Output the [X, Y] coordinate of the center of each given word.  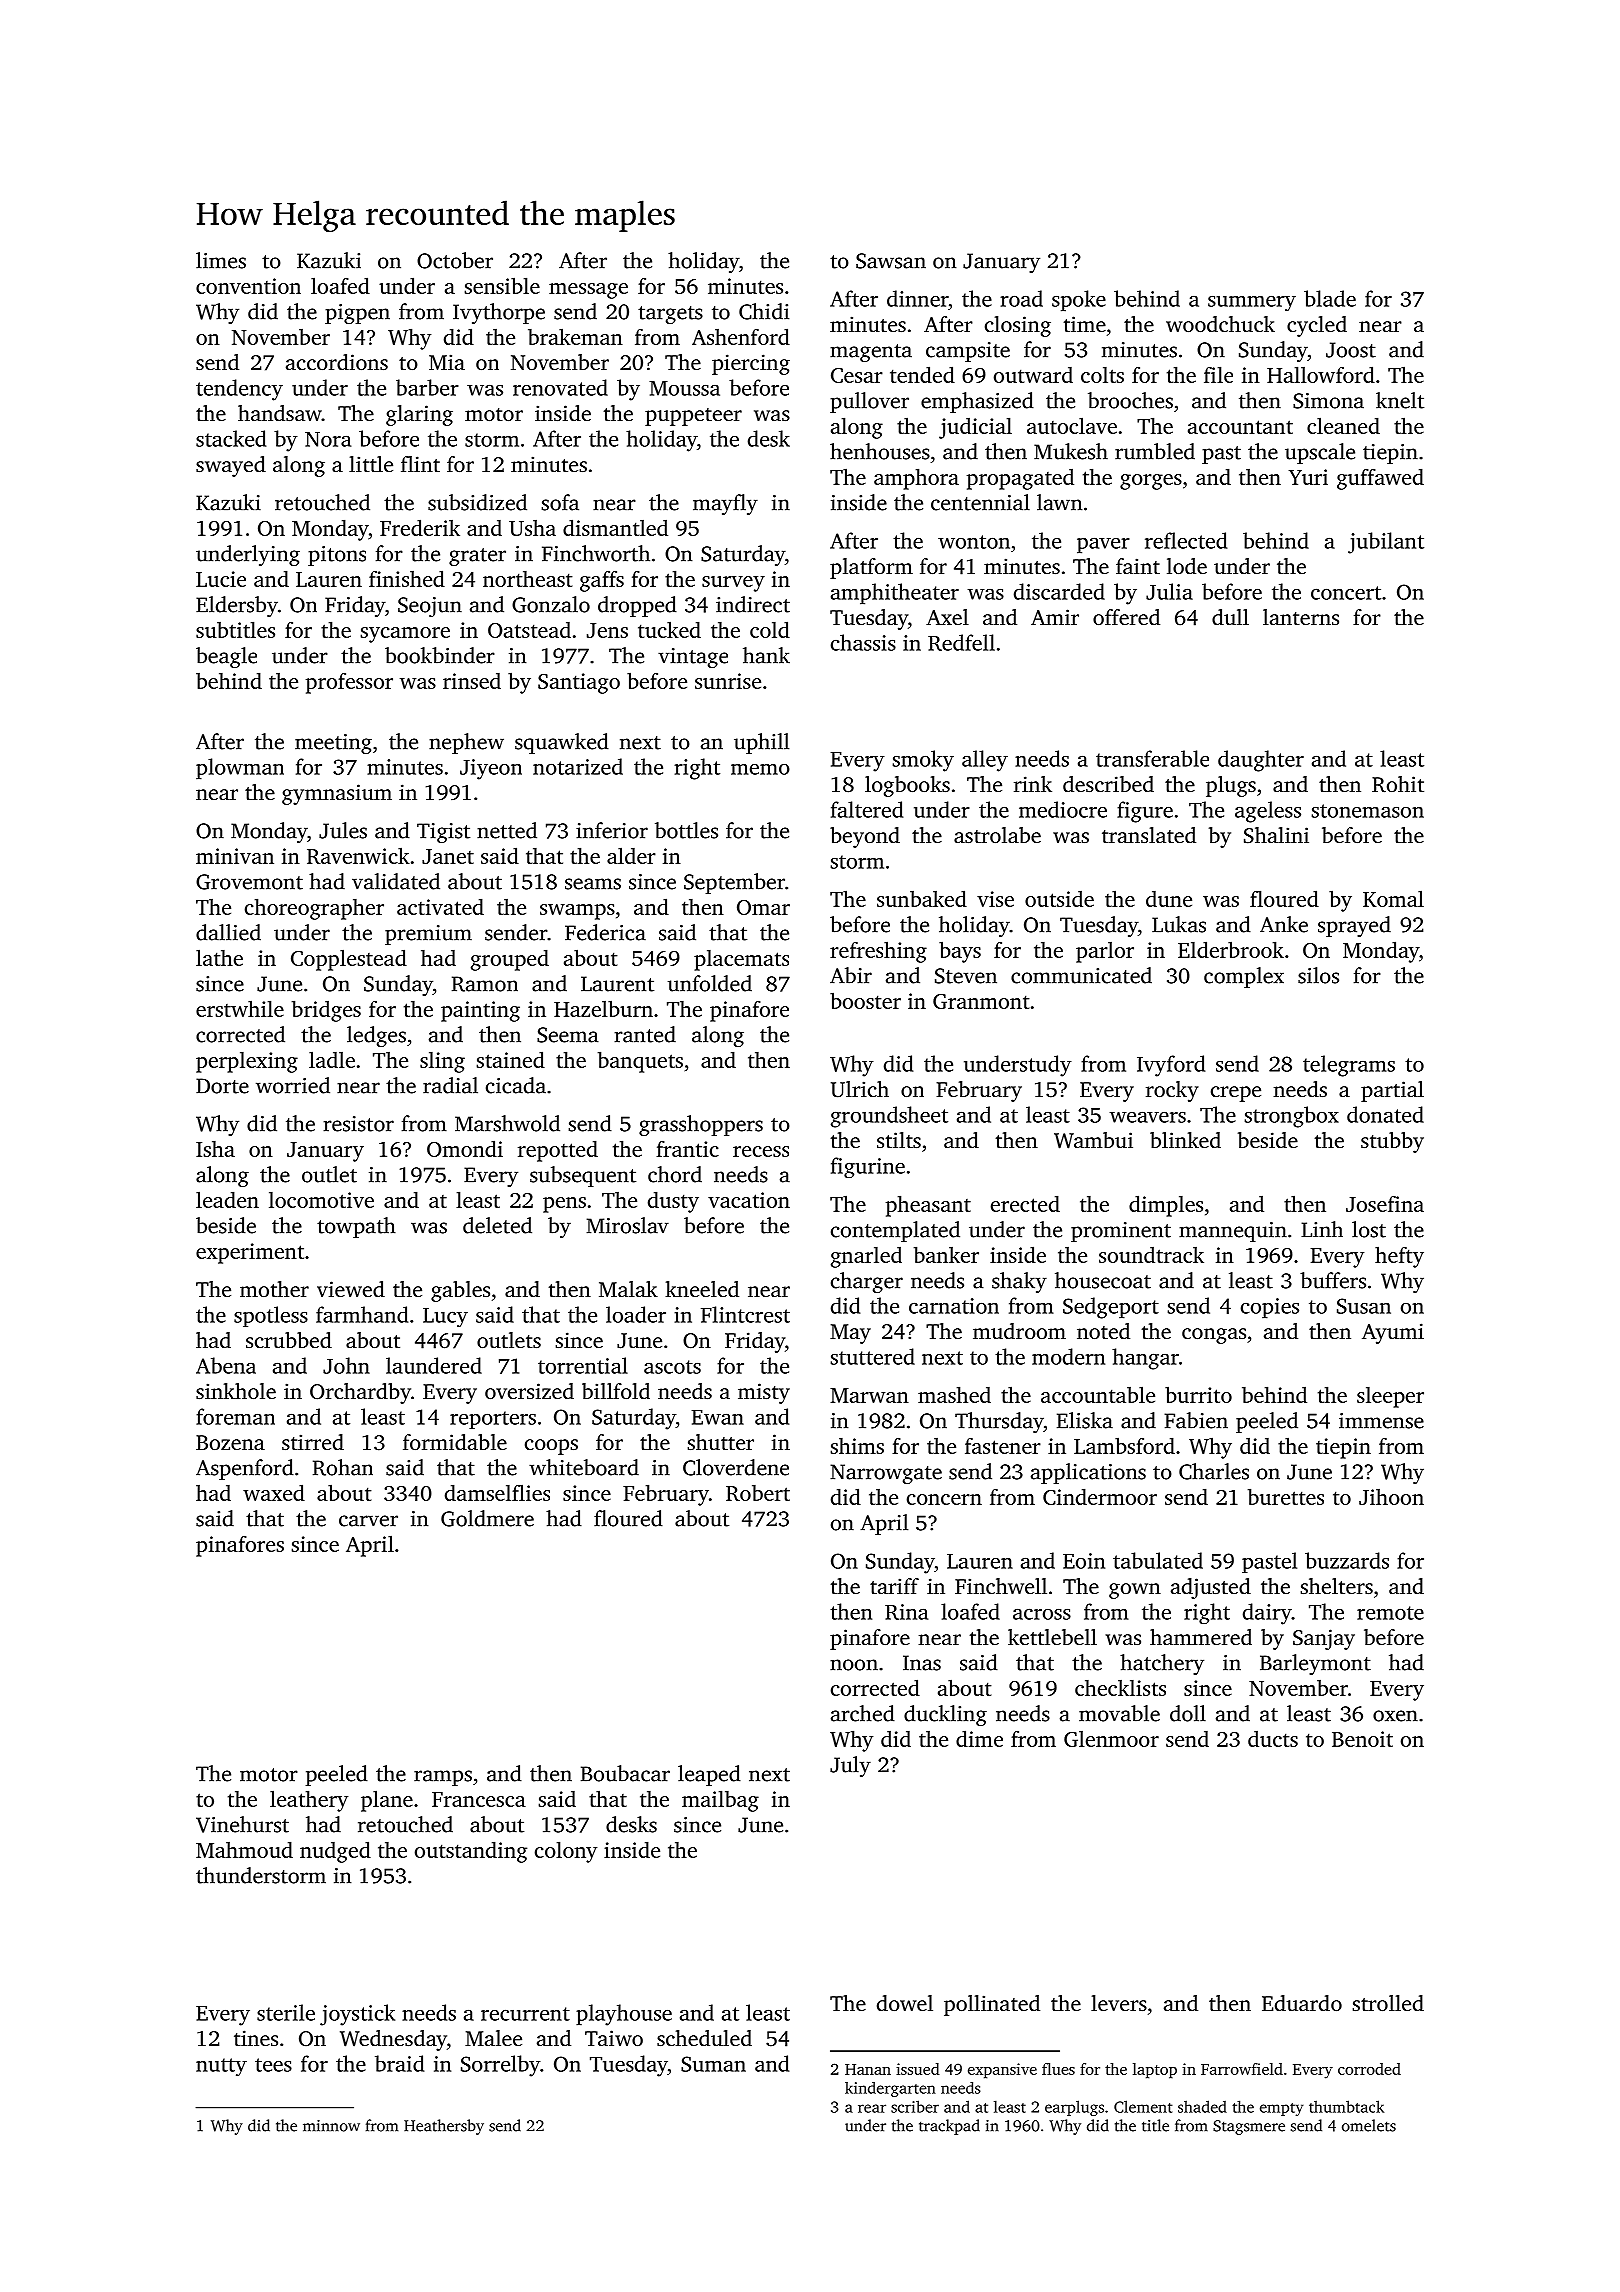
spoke [1079, 301]
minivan [235, 856]
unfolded [710, 983]
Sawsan [891, 261]
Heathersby [444, 2127]
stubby [1392, 1142]
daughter [1261, 761]
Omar [763, 907]
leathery [309, 1801]
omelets [1369, 2125]
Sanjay [1324, 1639]
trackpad [949, 2127]
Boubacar [625, 1773]
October [455, 260]
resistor [358, 1124]
